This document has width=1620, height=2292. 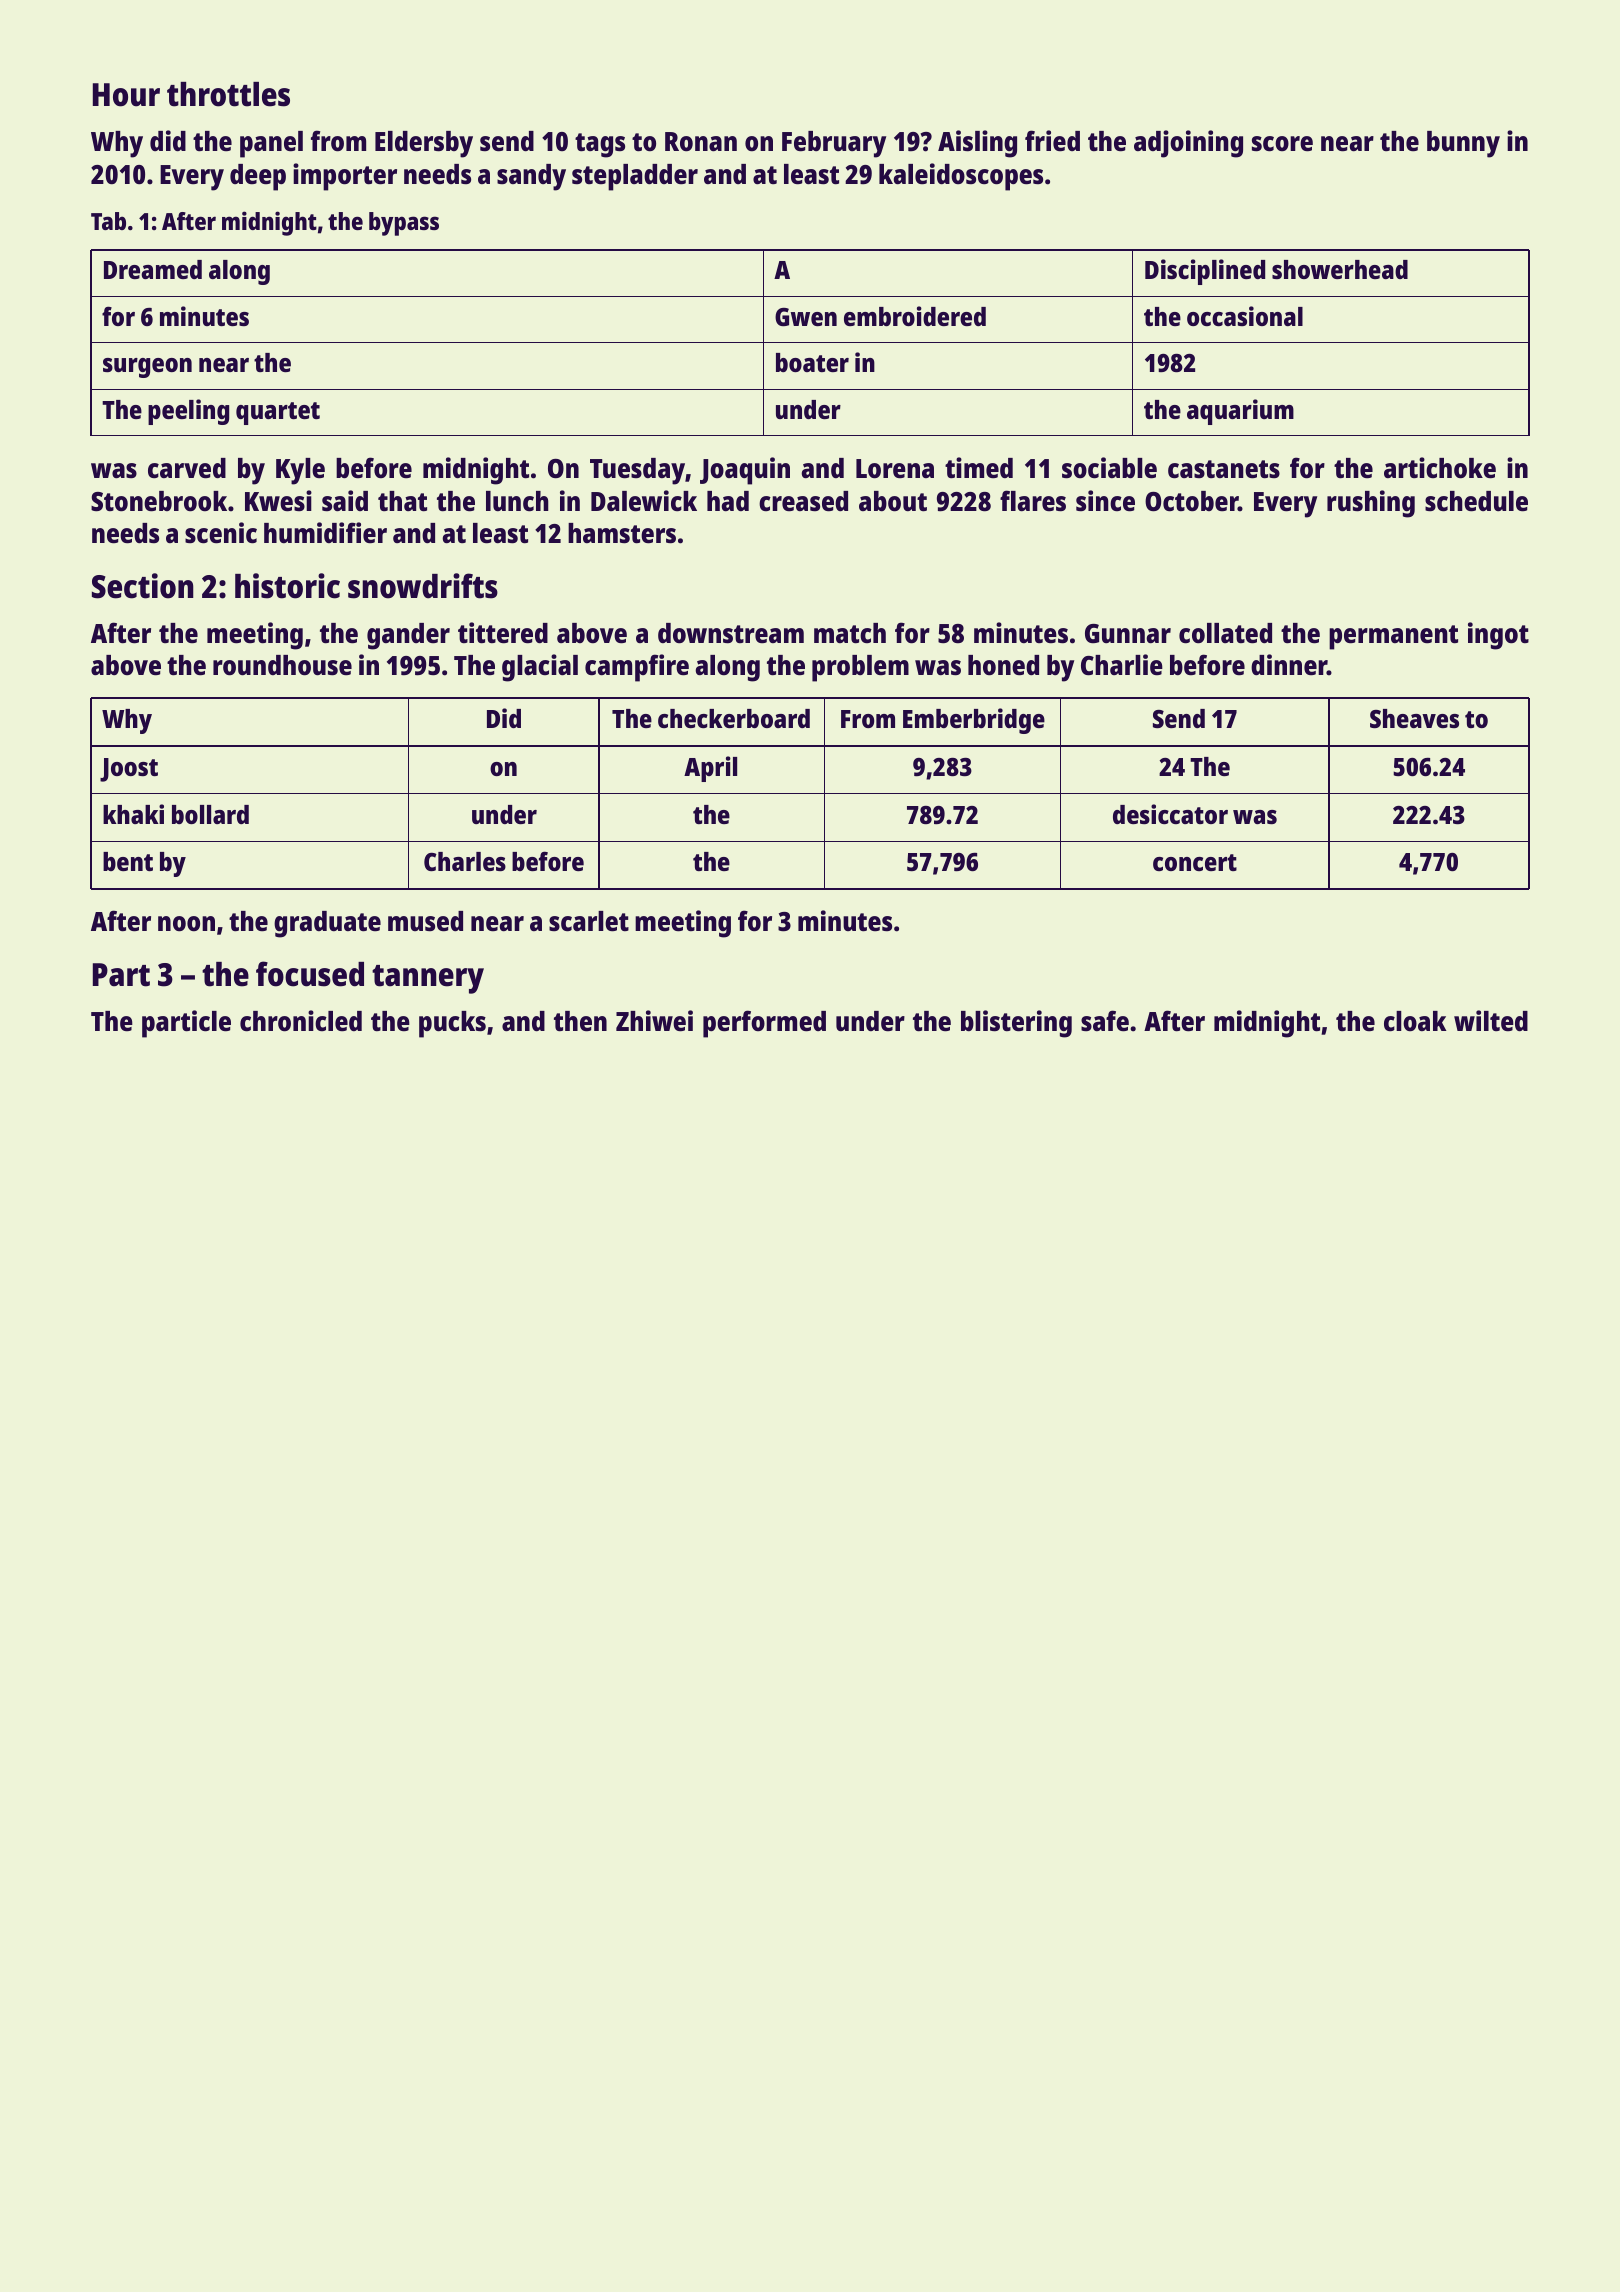 I want to click on score, so click(x=1282, y=144).
